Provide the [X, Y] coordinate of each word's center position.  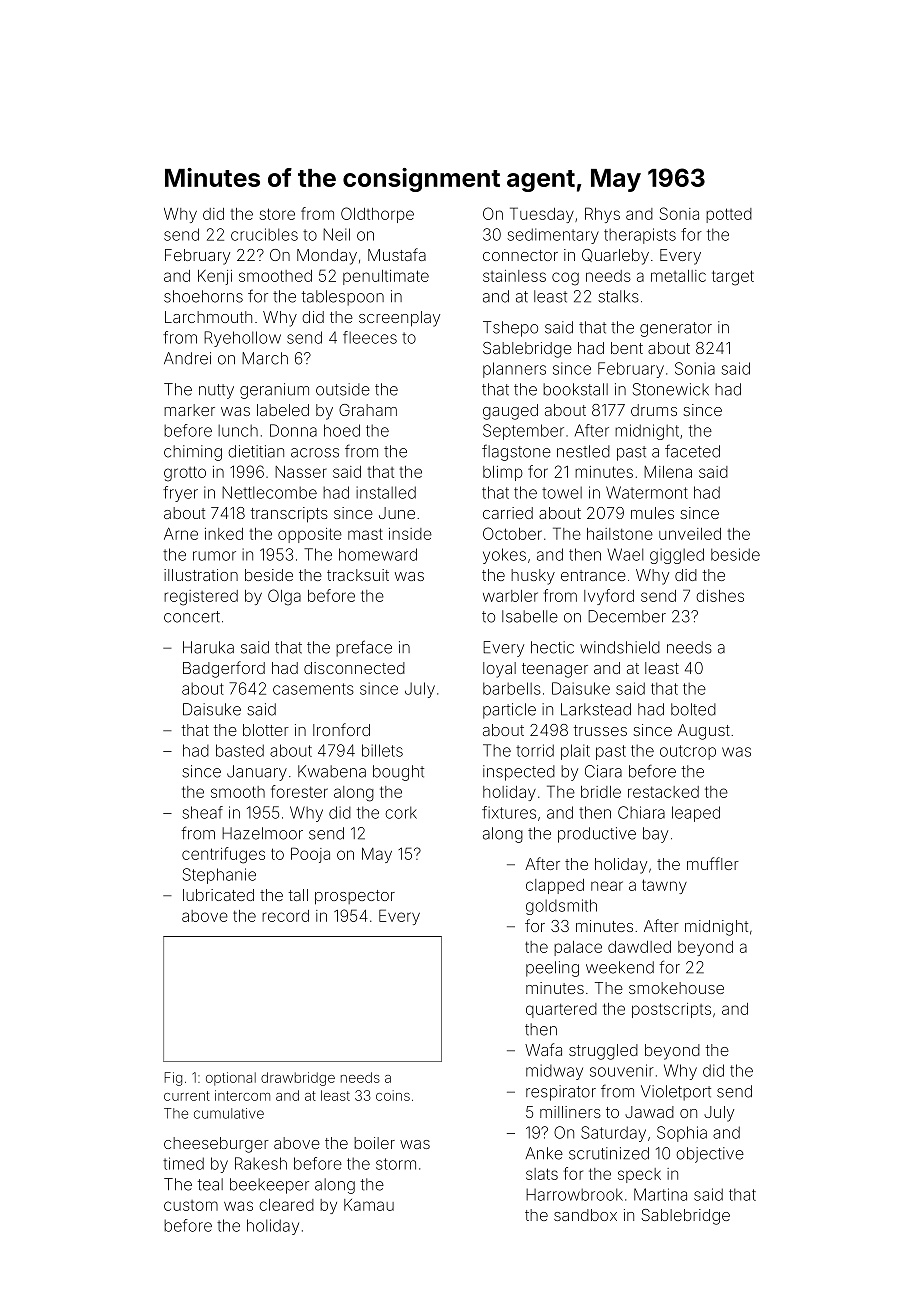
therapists [640, 236]
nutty [216, 391]
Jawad [649, 1112]
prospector [355, 897]
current [187, 1096]
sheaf [202, 812]
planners [514, 370]
